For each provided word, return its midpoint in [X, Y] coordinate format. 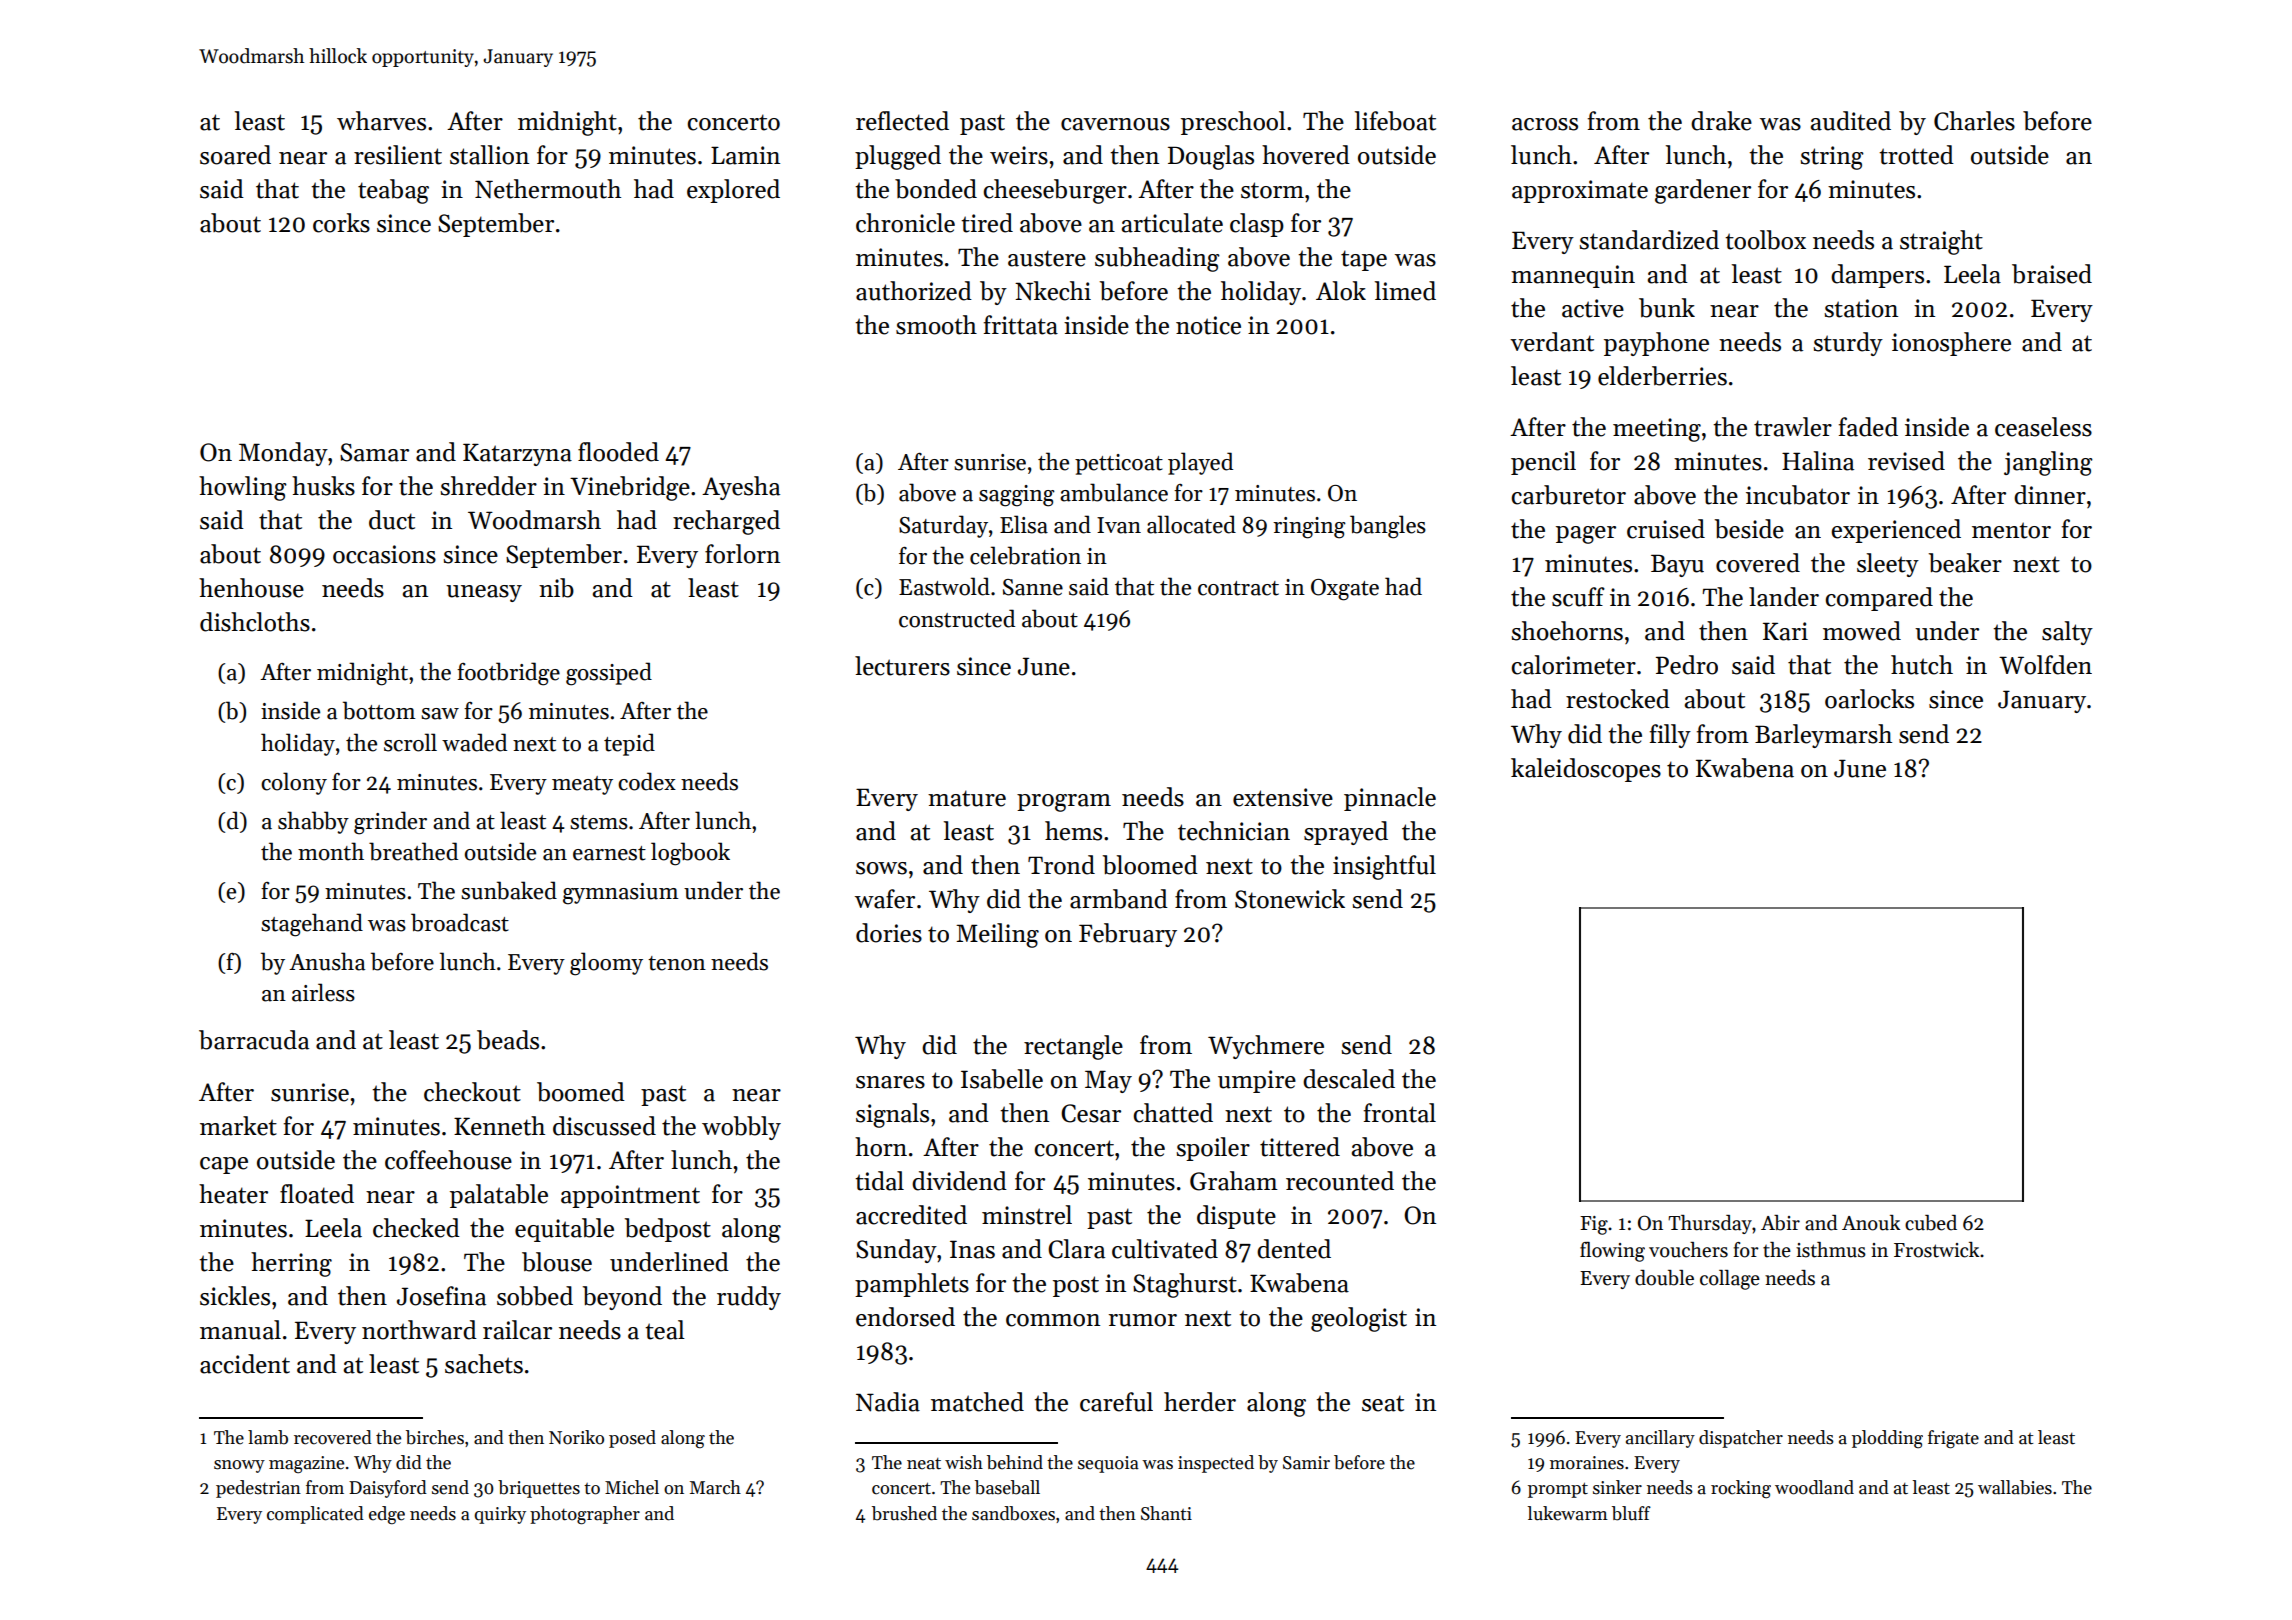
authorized [914, 291]
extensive [1283, 797]
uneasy [484, 593]
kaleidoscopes [1586, 770]
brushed [904, 1513]
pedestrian [258, 1489]
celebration [1025, 555]
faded [1868, 427]
